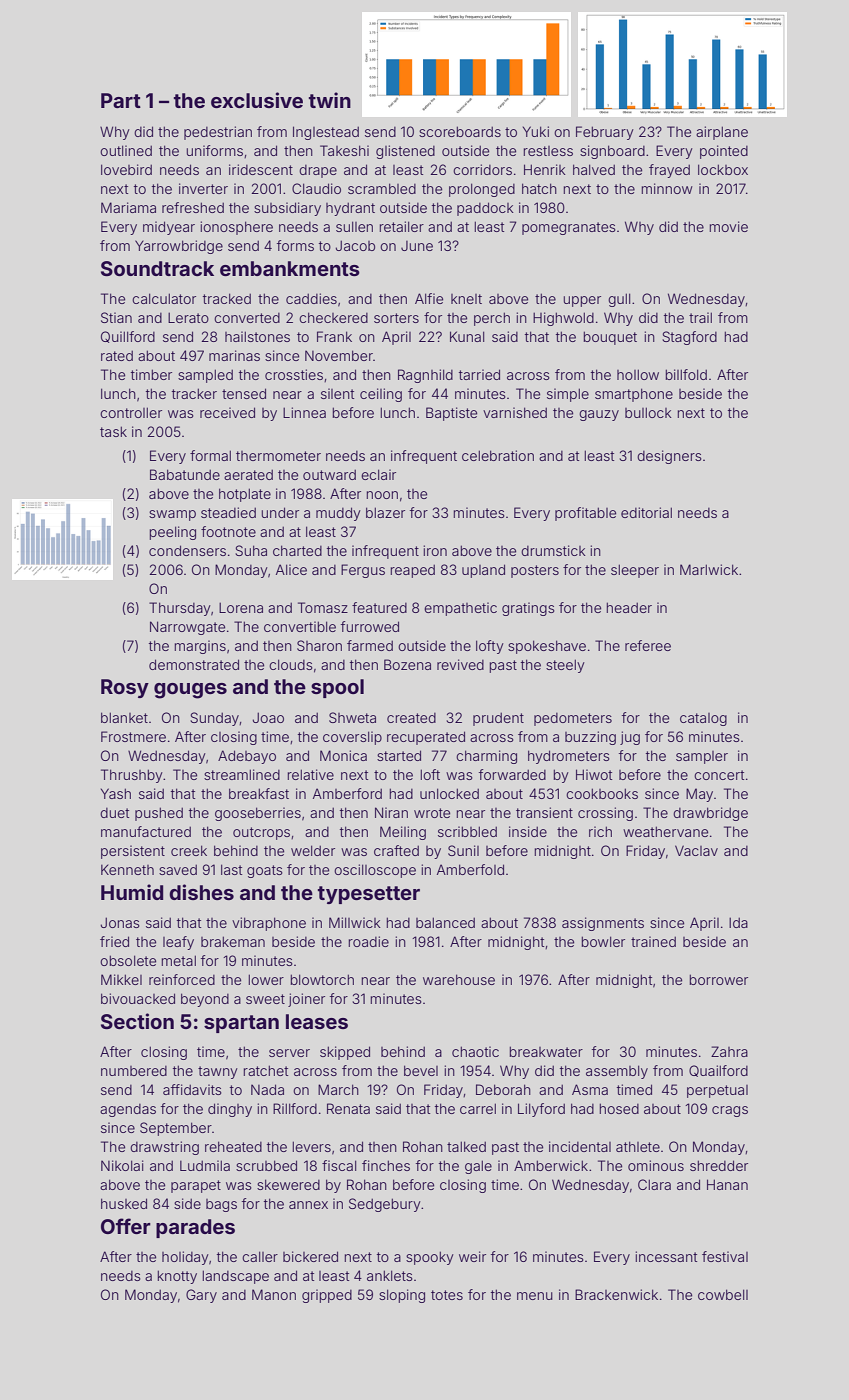 The height and width of the document is (1400, 849). Describe the element at coordinates (257, 100) in the document. I see `exclusive` at that location.
